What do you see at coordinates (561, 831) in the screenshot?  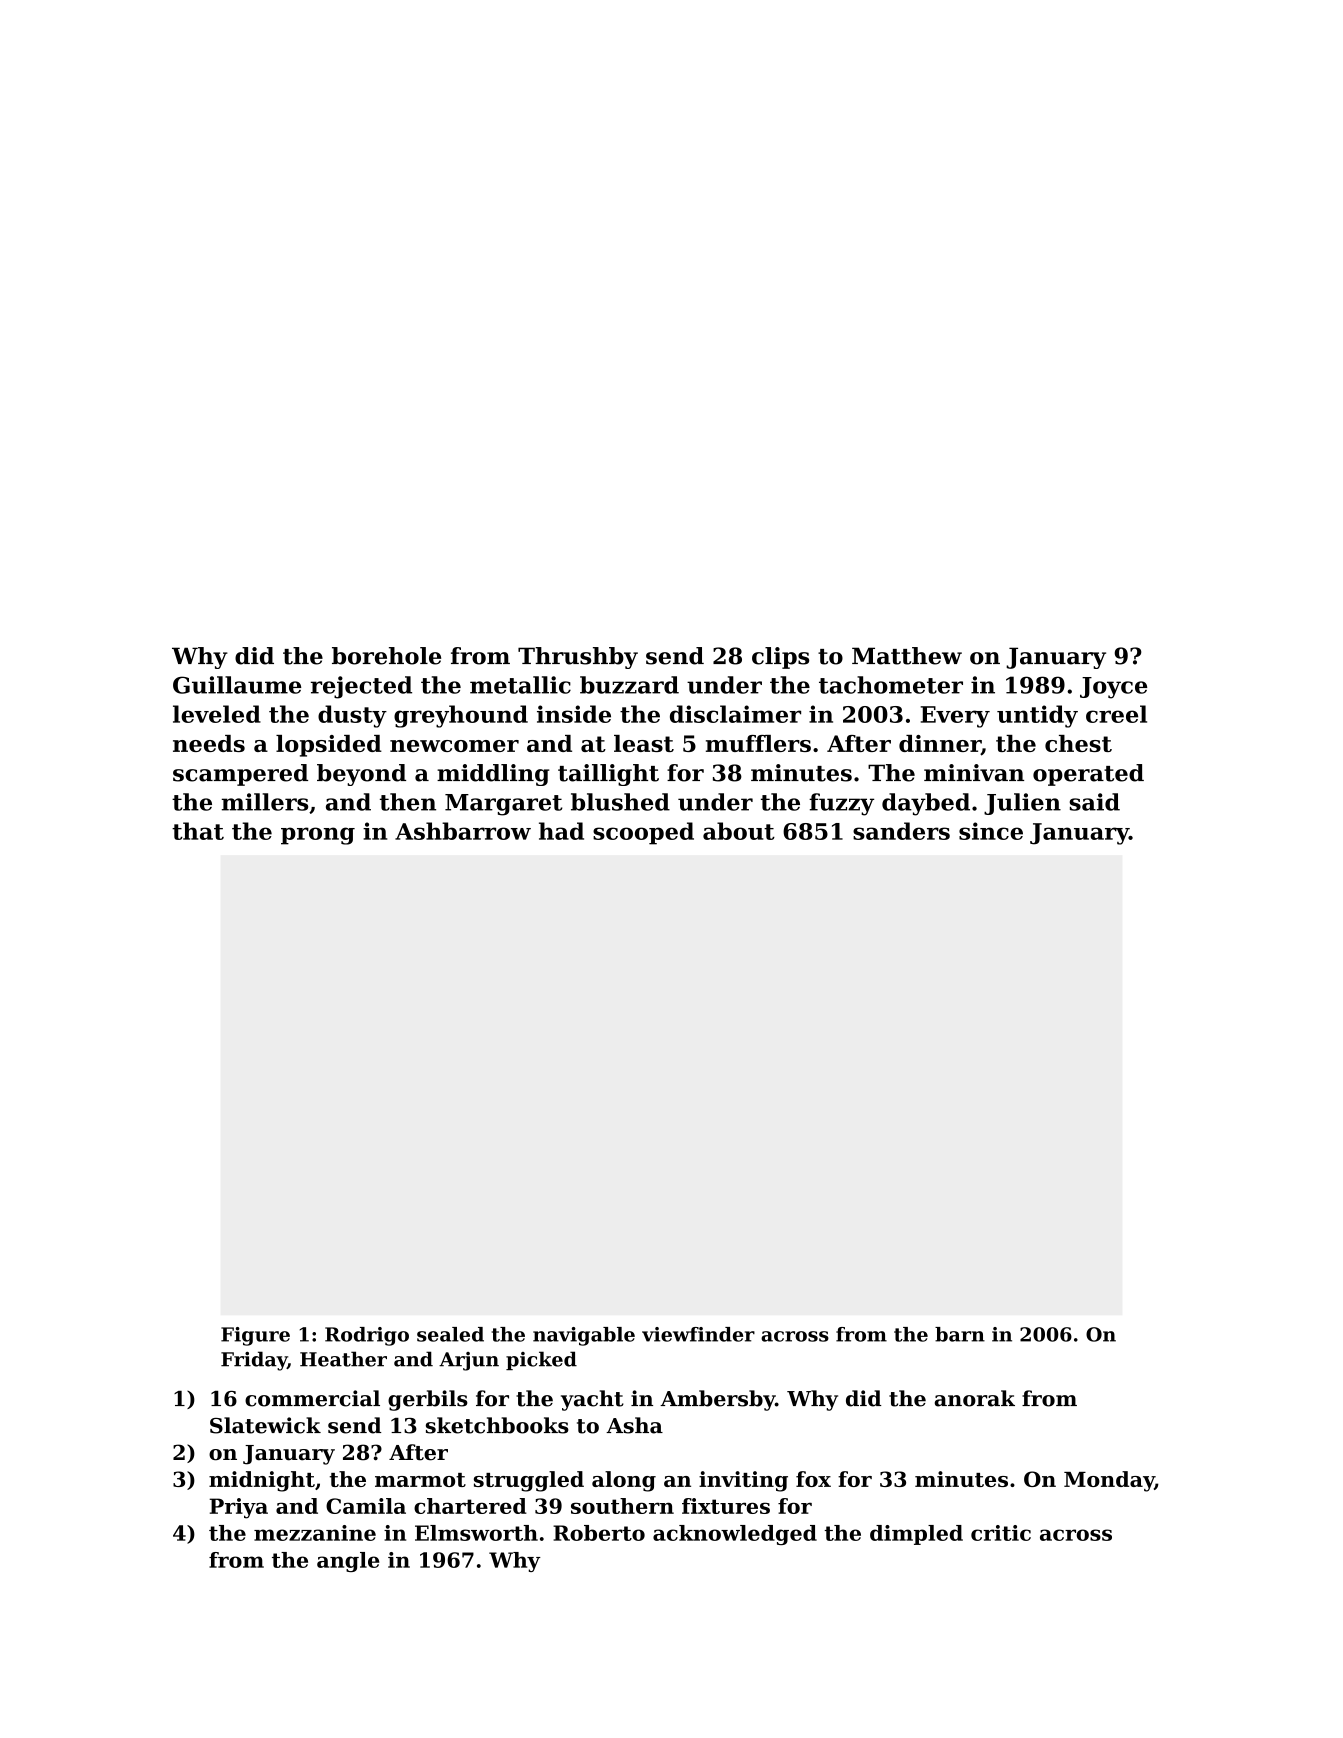 I see `had` at bounding box center [561, 831].
